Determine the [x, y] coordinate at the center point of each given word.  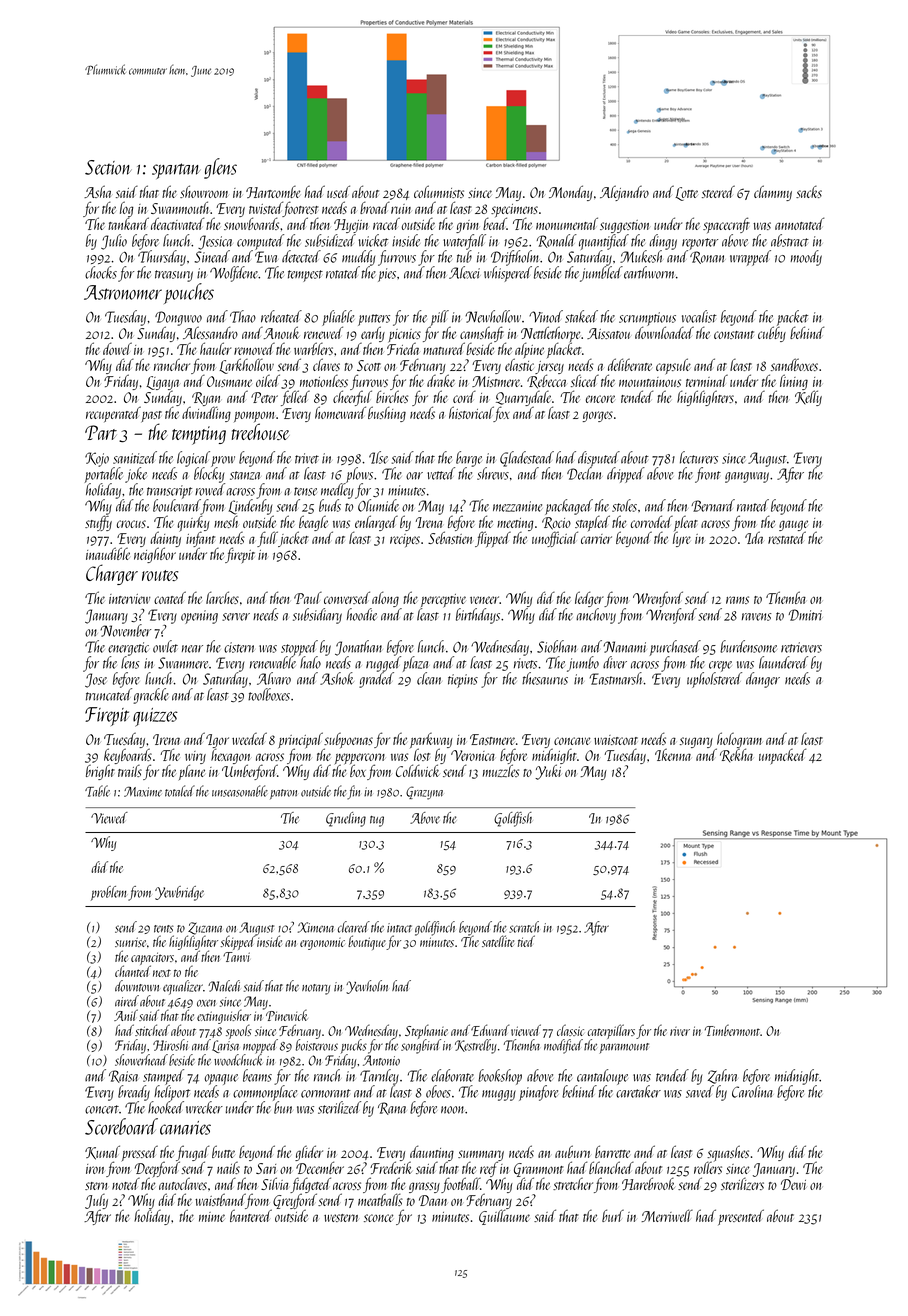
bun [283, 1107]
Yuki [548, 772]
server [236, 617]
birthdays [478, 616]
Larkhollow [246, 366]
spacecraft [726, 225]
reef [489, 1169]
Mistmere [496, 381]
